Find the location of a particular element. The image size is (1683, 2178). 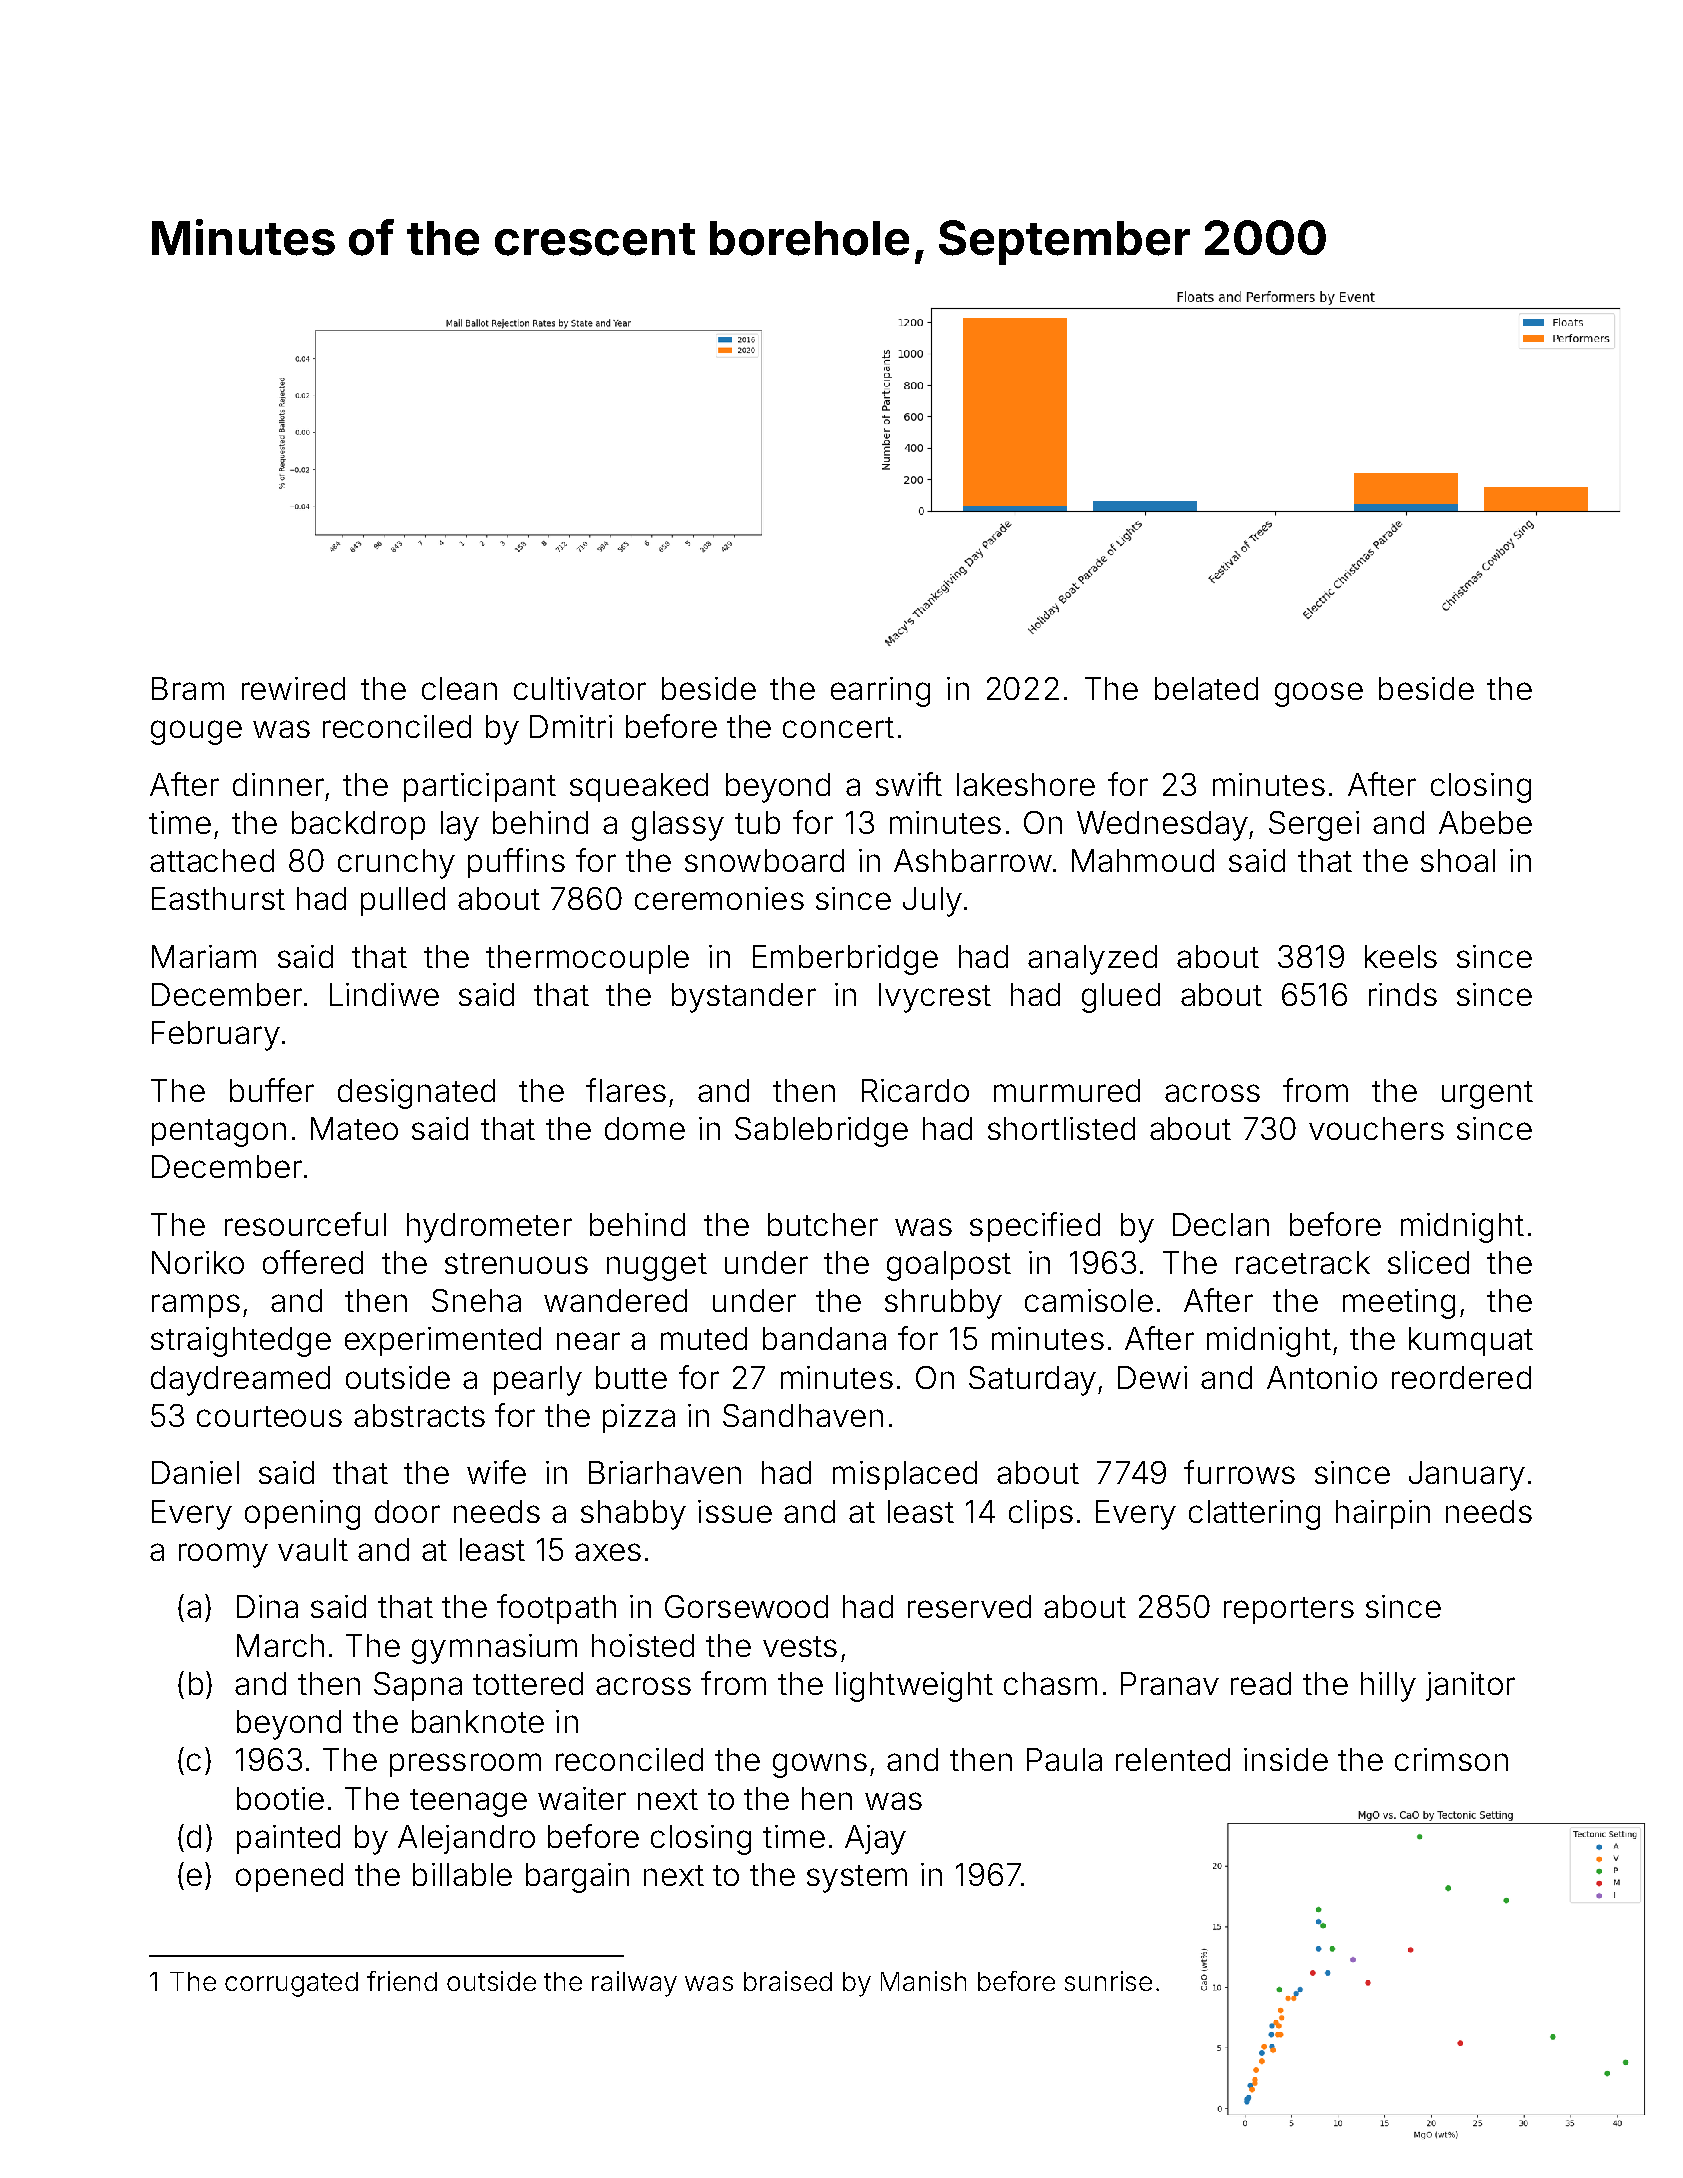

Dewi is located at coordinates (1152, 1377).
